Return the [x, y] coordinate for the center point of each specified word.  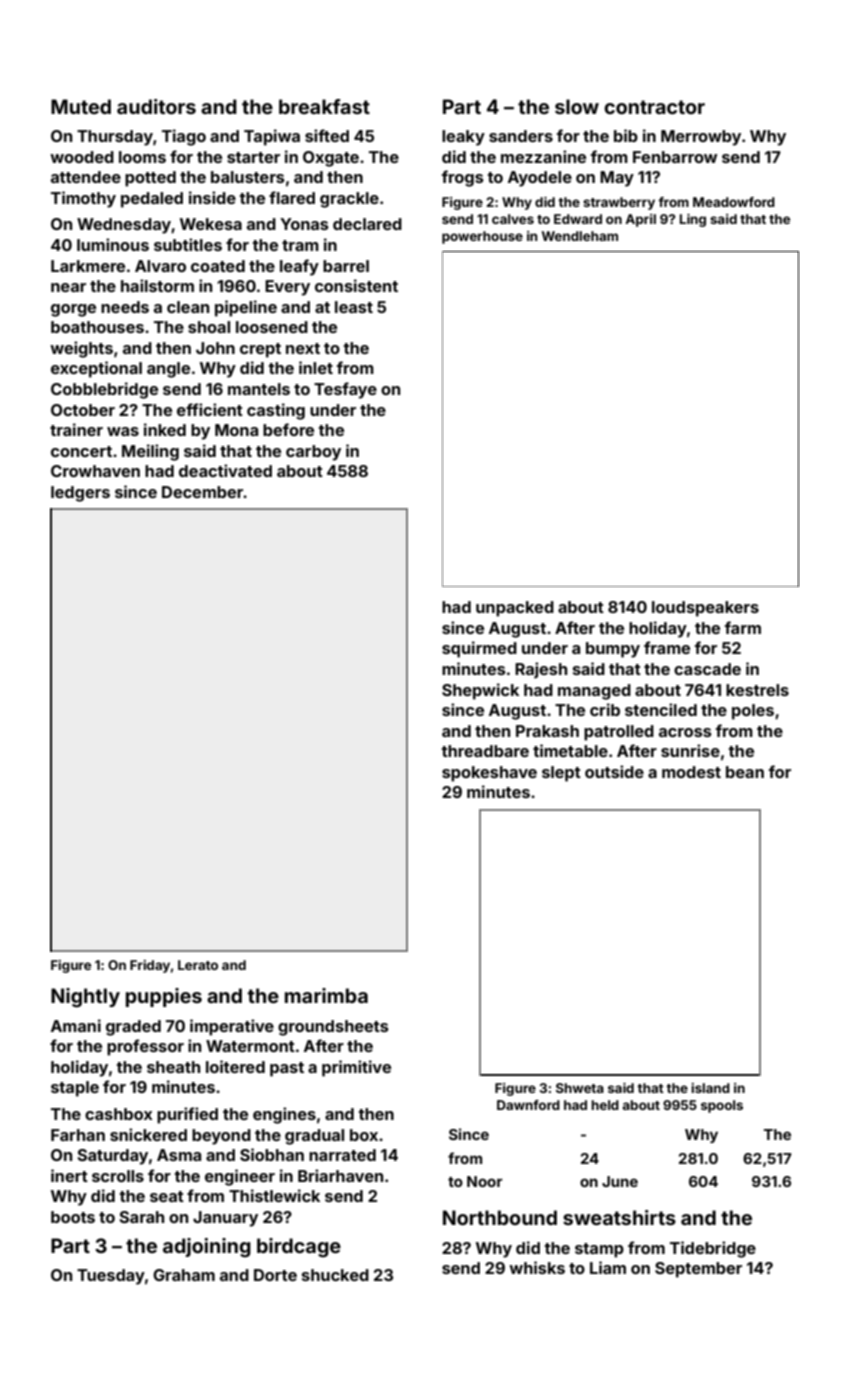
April [640, 220]
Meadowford [734, 202]
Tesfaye [345, 390]
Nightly [85, 998]
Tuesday [111, 1277]
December [202, 492]
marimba [326, 995]
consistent [356, 285]
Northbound [500, 1217]
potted [150, 179]
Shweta [580, 1088]
